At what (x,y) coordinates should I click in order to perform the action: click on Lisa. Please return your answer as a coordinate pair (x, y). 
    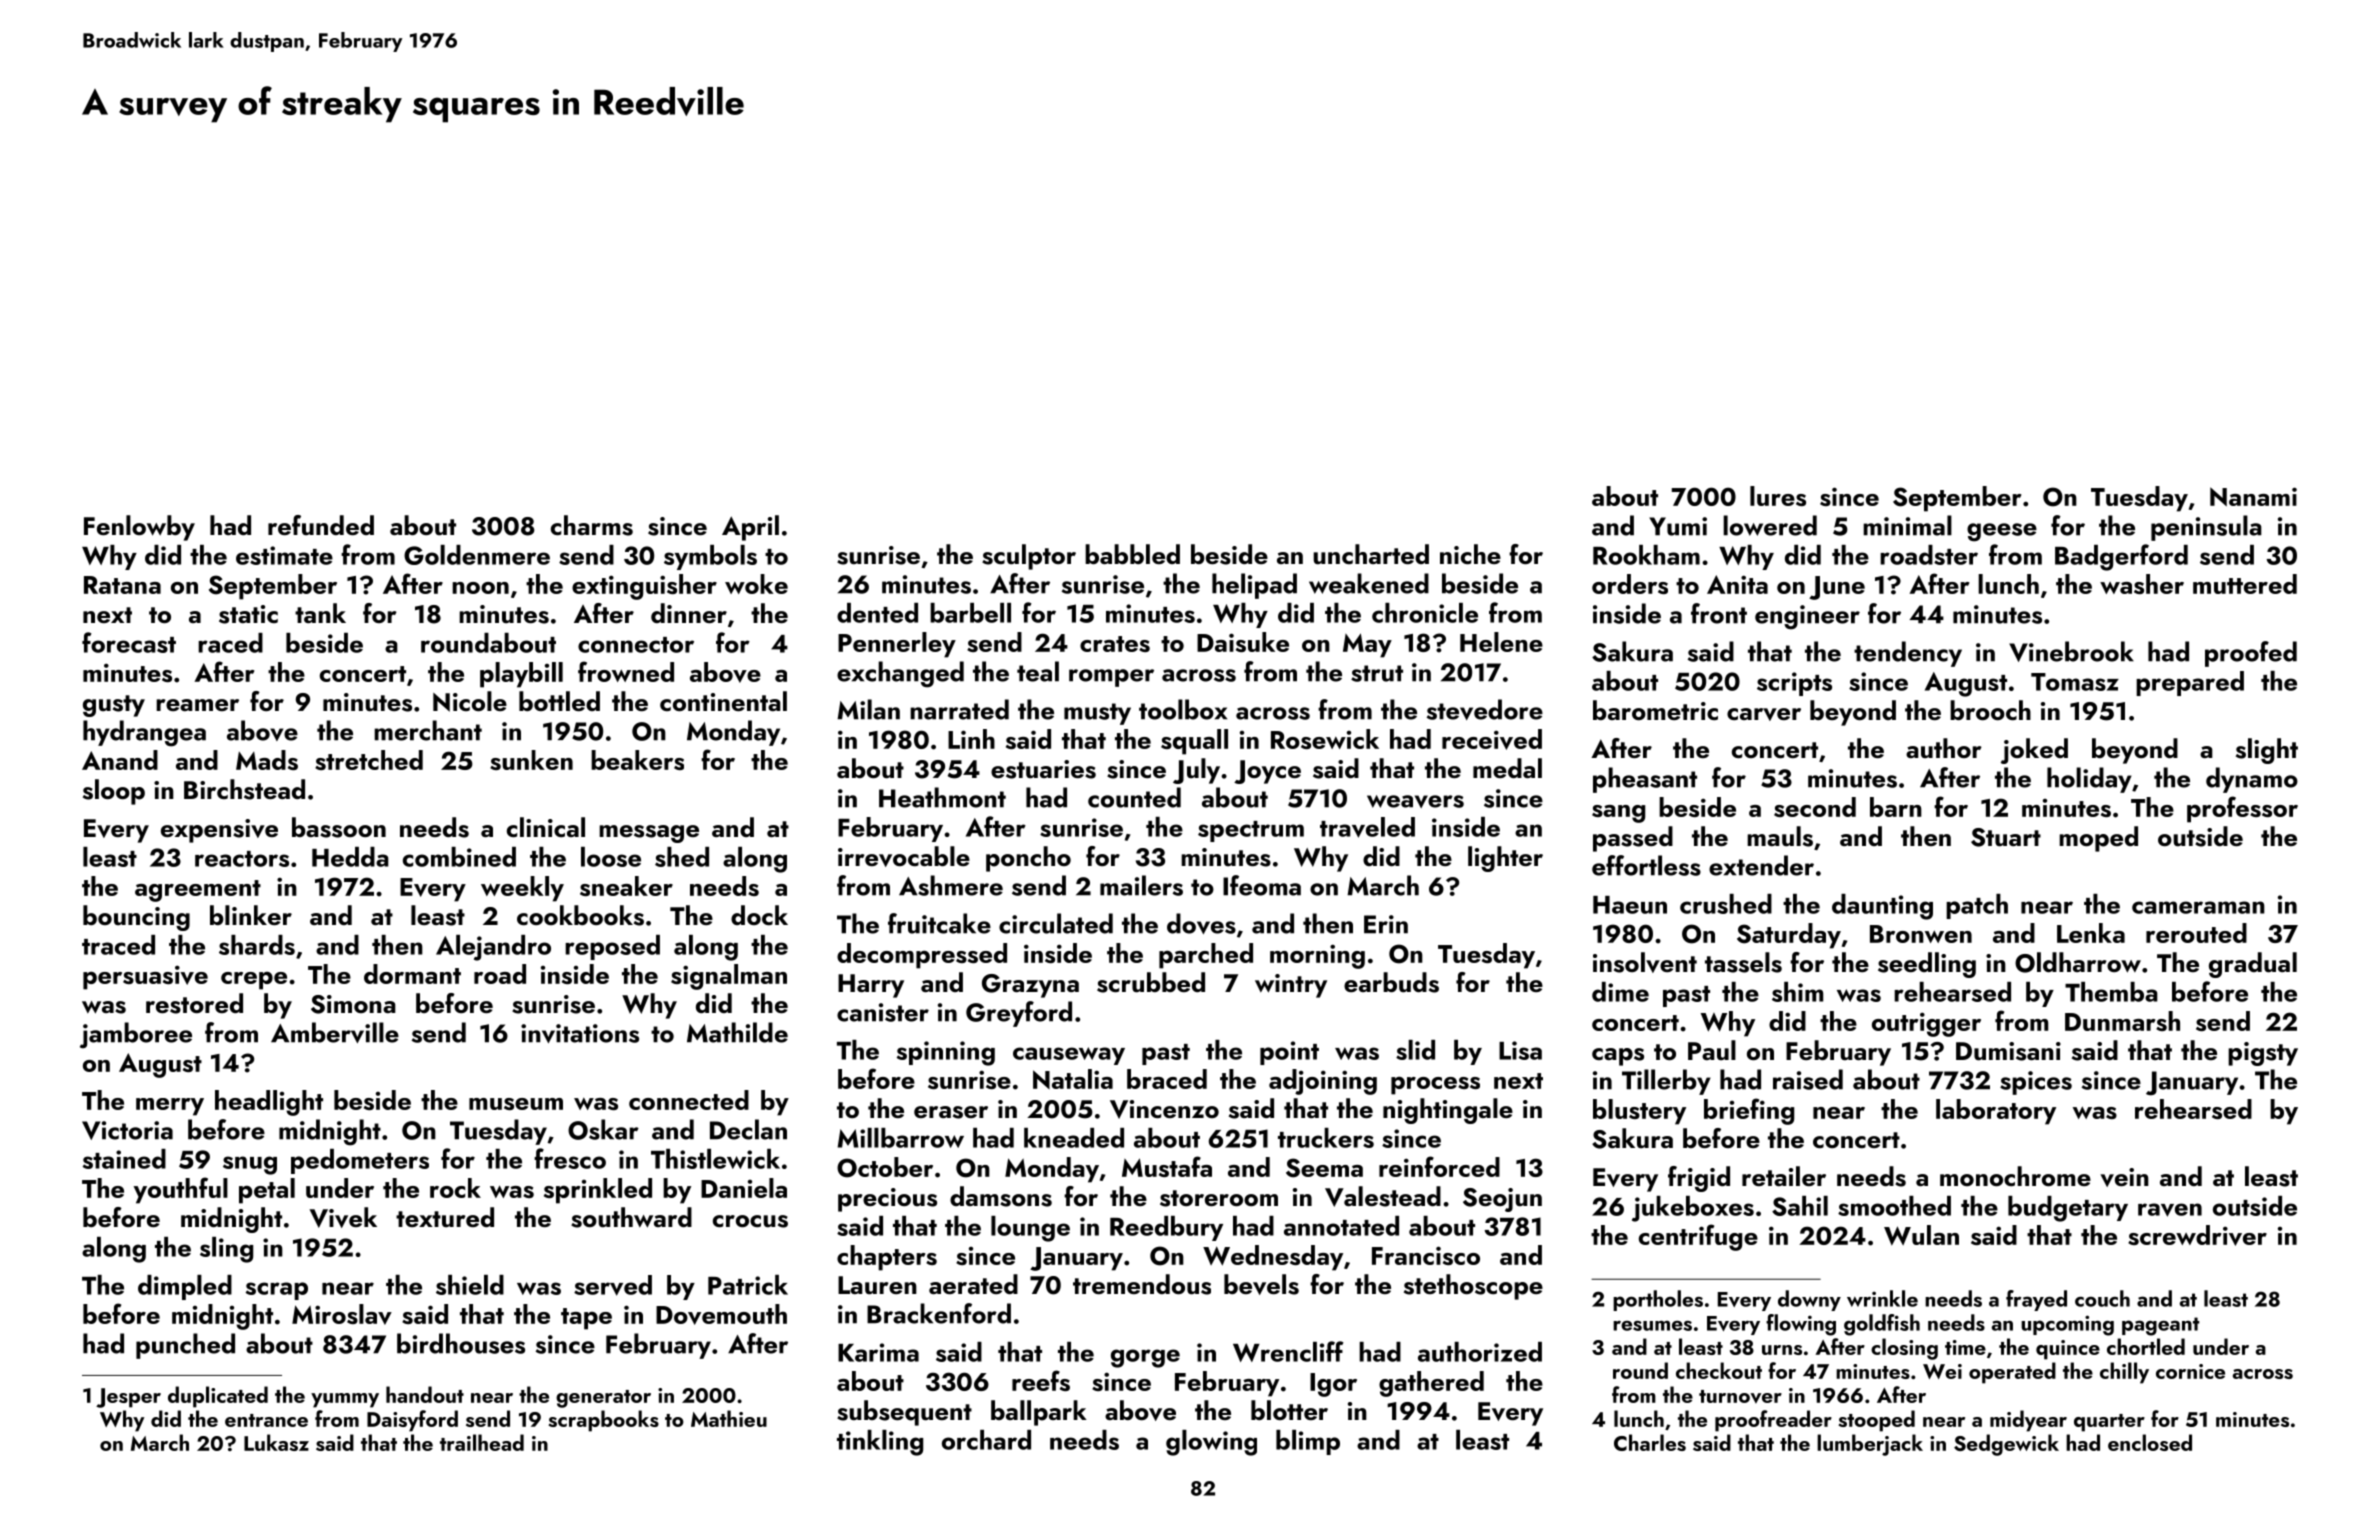
    Looking at the image, I should click on (1520, 1050).
